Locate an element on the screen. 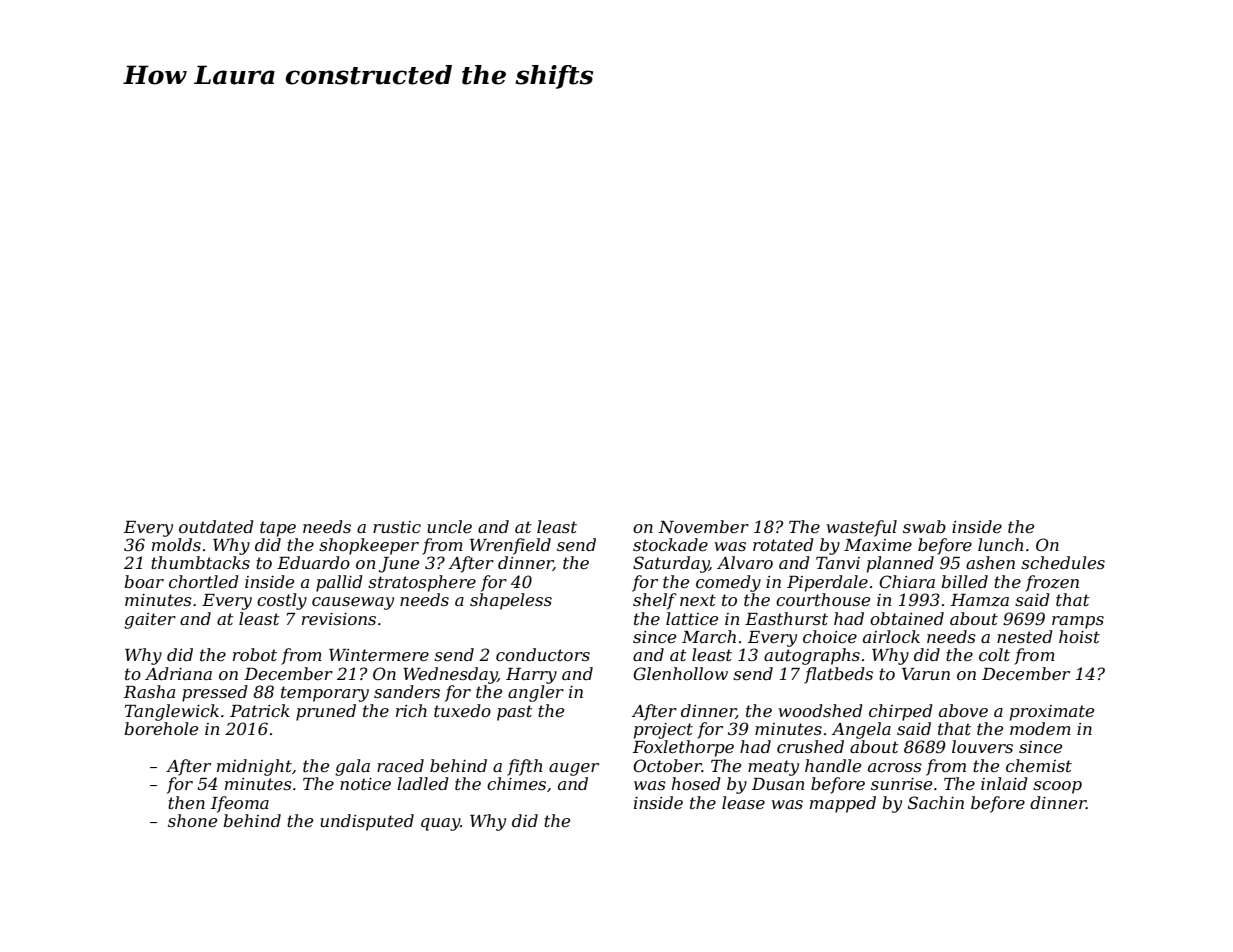 The width and height of the screenshot is (1233, 952). midnight is located at coordinates (254, 767).
